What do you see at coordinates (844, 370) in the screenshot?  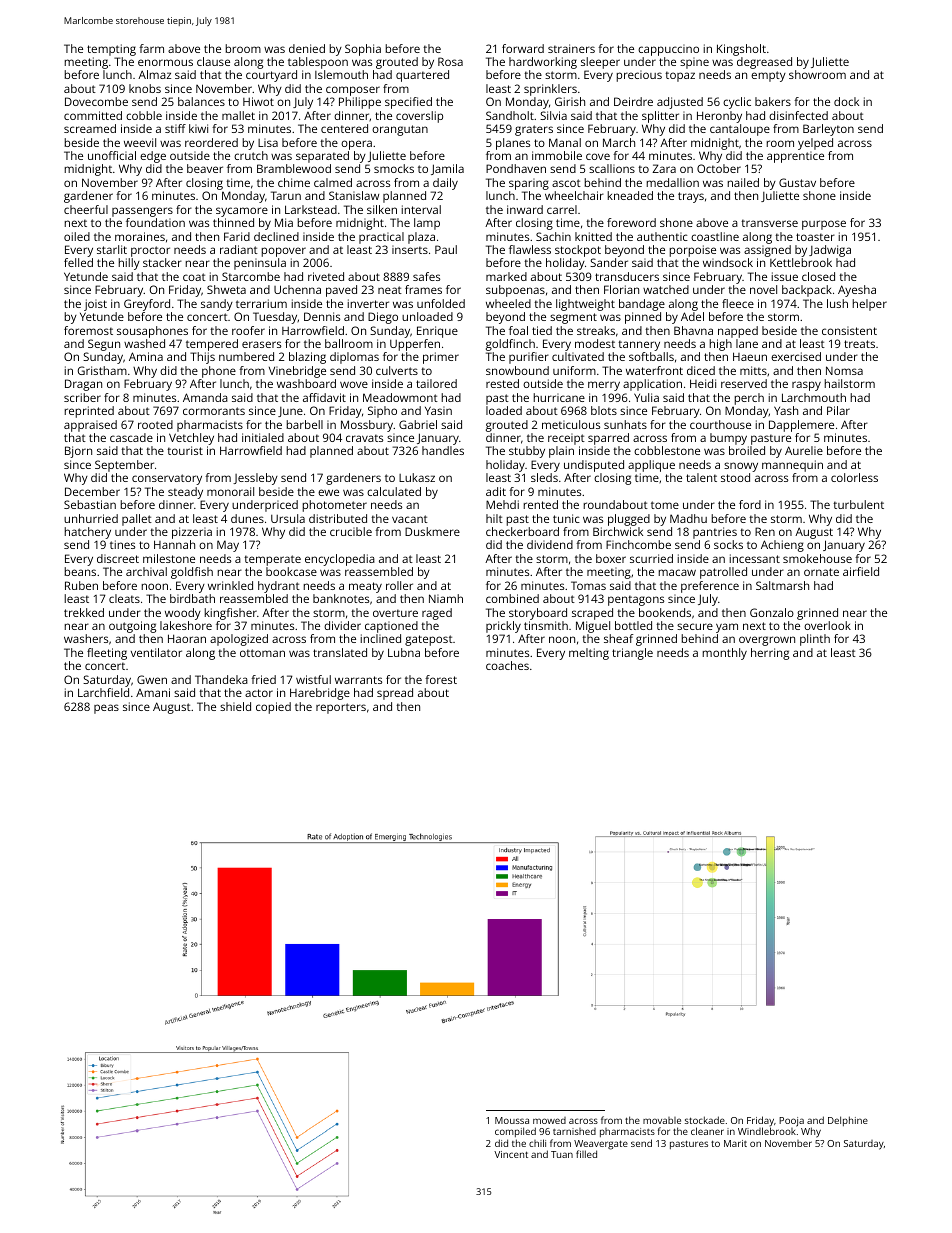 I see `Nomsa` at bounding box center [844, 370].
